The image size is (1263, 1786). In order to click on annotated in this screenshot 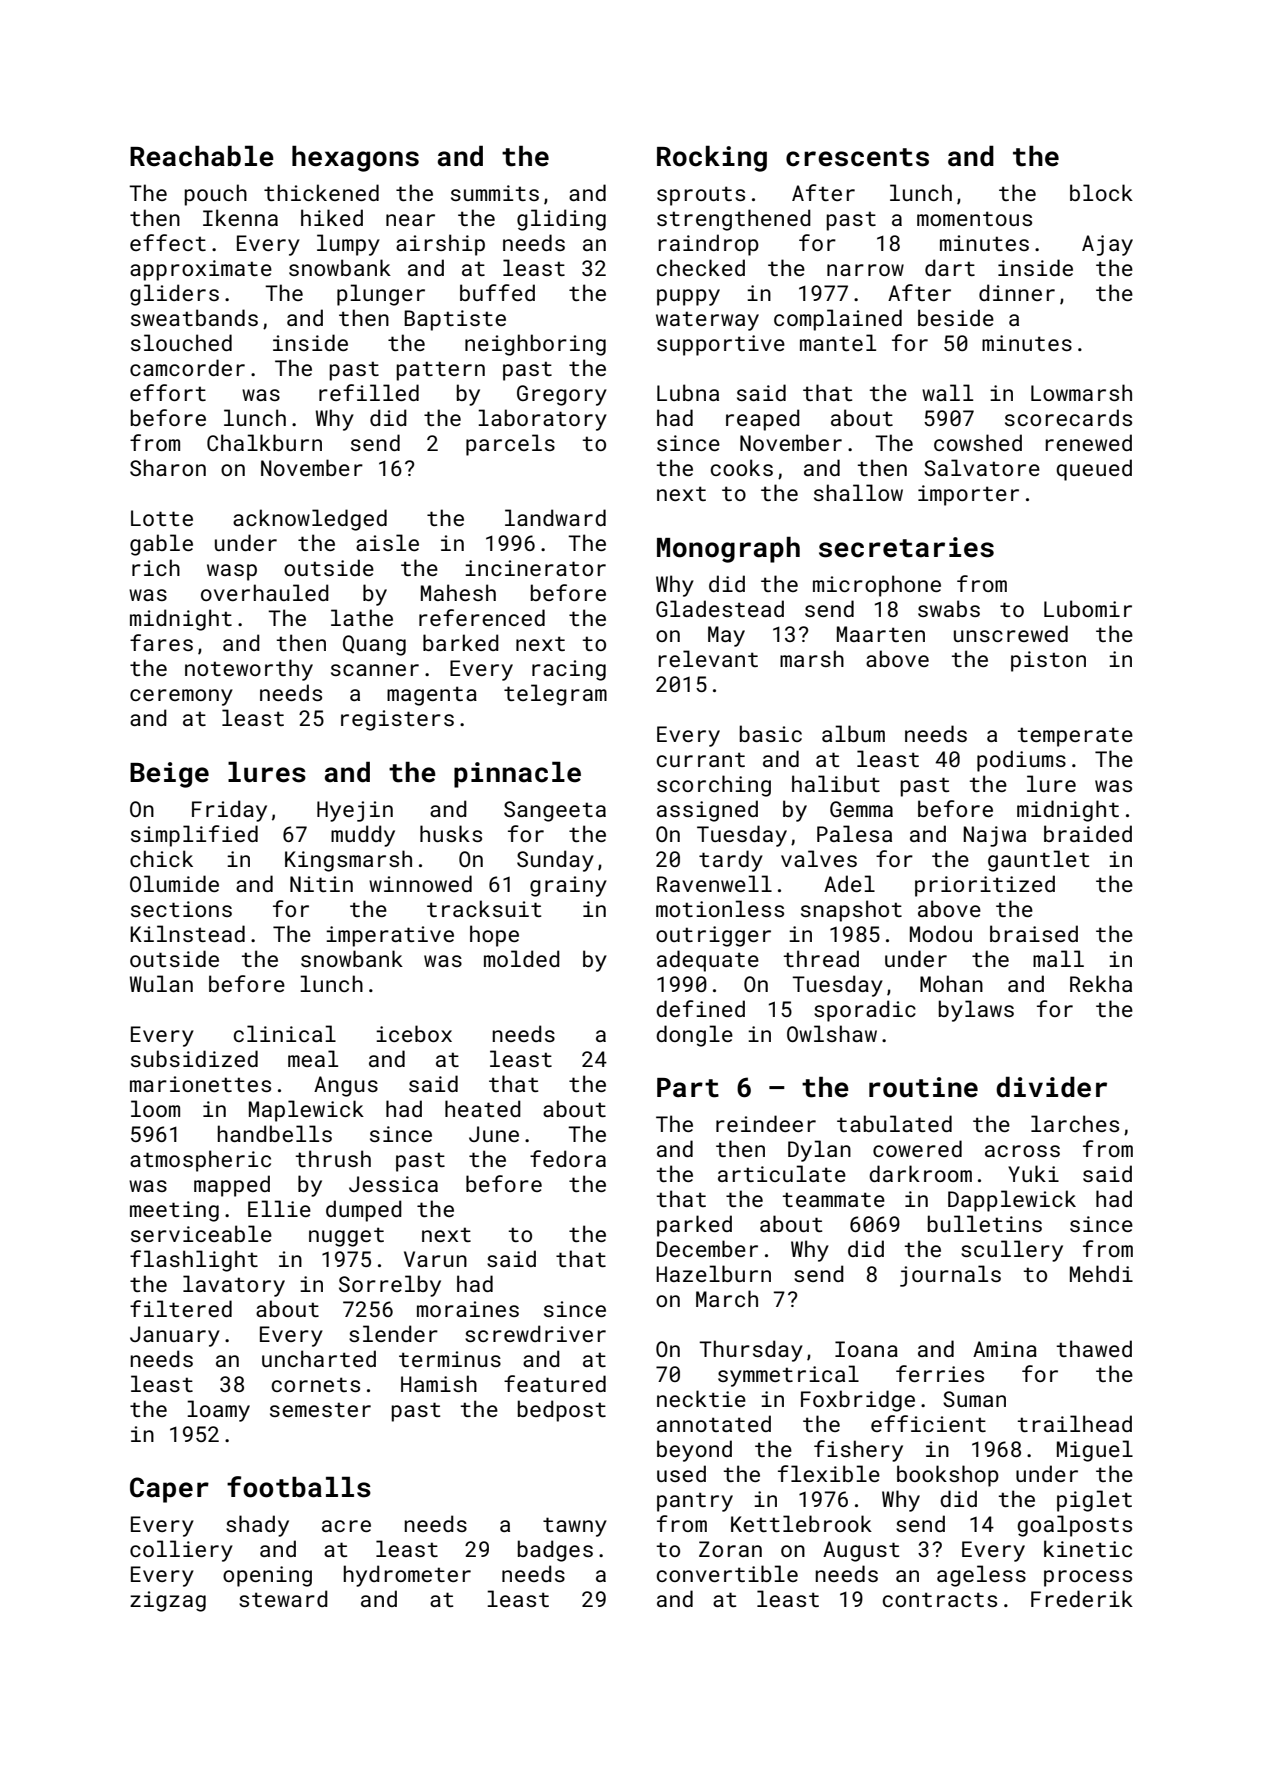, I will do `click(714, 1423)`.
